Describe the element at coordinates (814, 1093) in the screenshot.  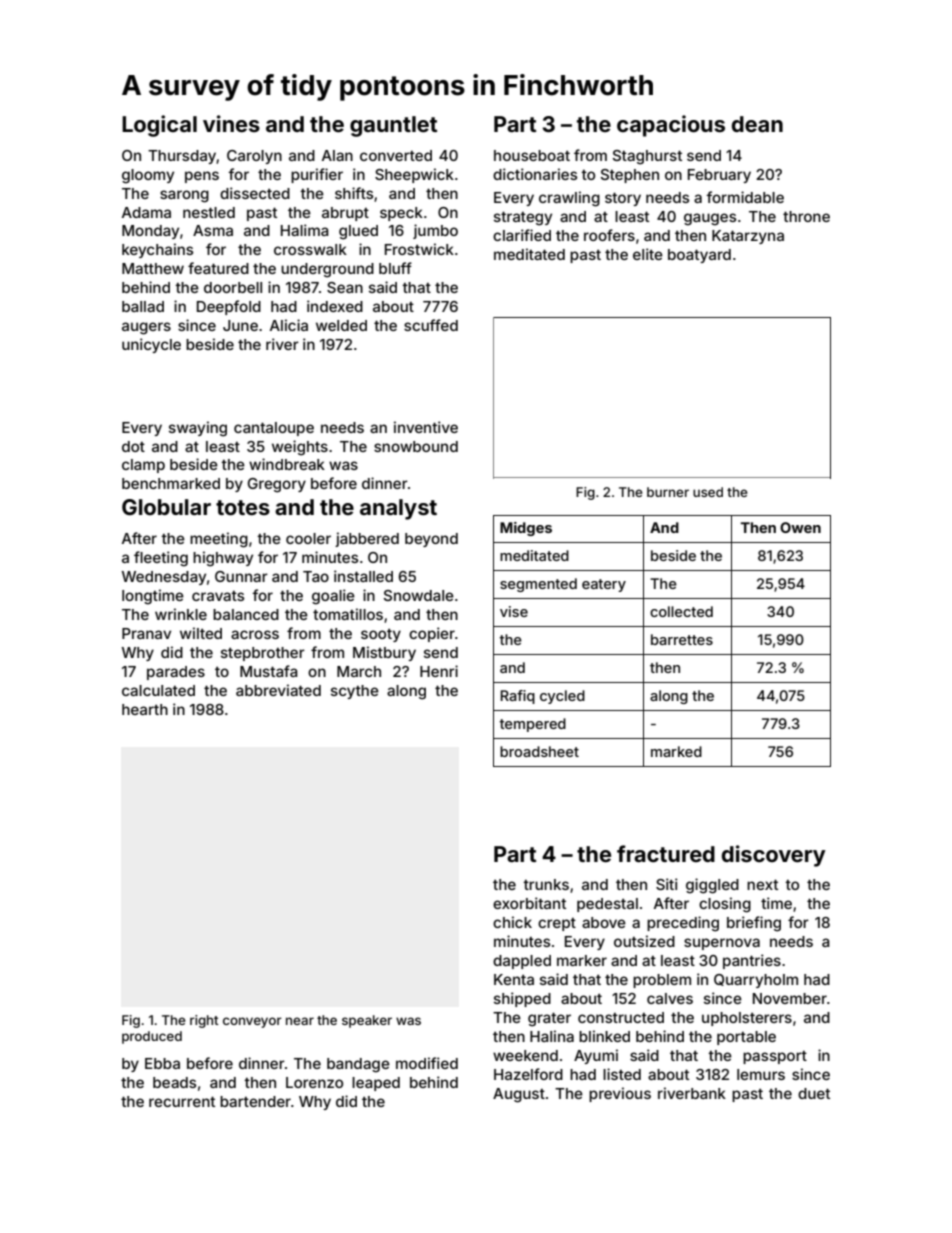
I see `duet` at that location.
